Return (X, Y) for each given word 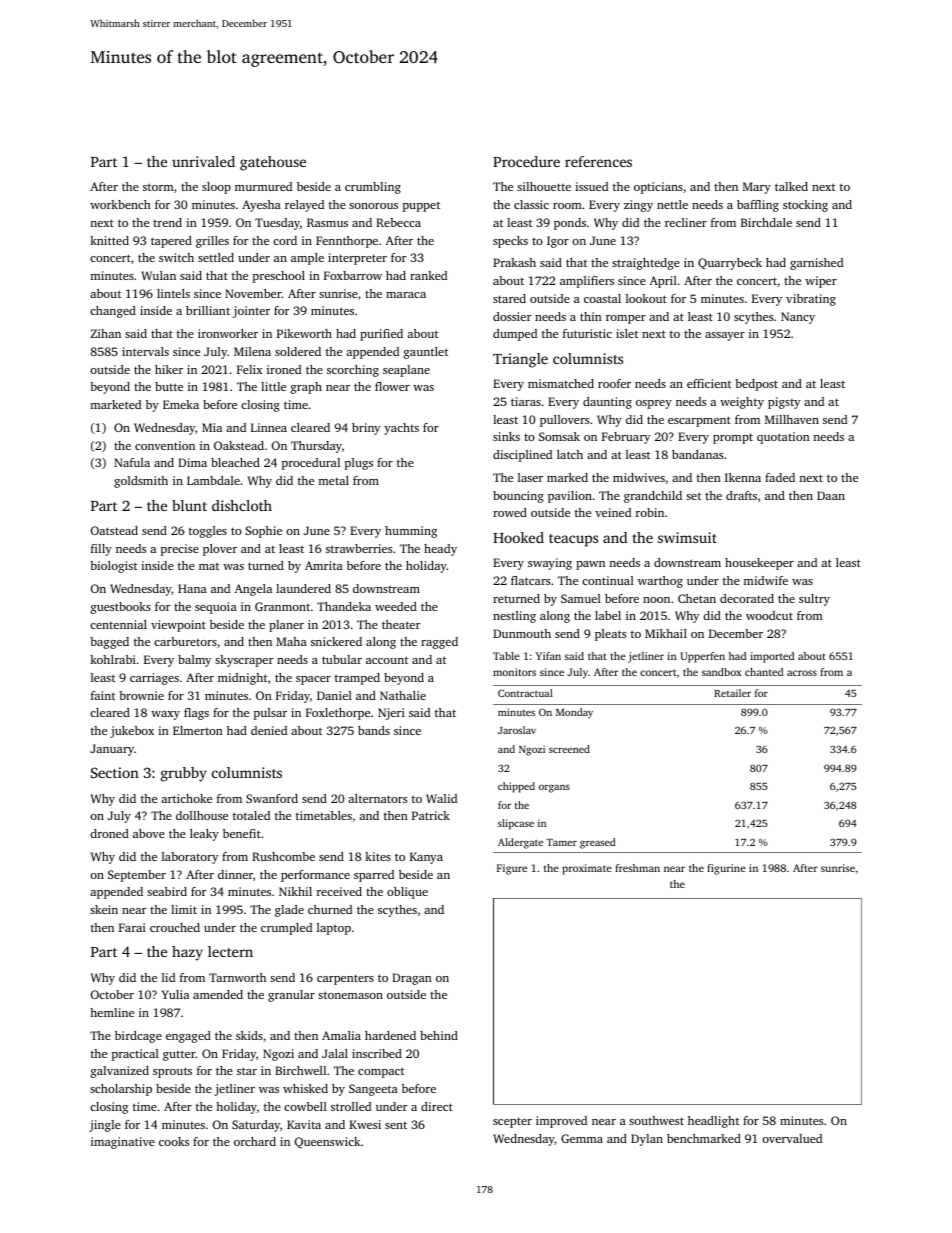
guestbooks (121, 608)
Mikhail (666, 633)
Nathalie (403, 695)
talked (791, 186)
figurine (726, 869)
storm (158, 187)
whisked (305, 1088)
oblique (407, 893)
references (598, 161)
